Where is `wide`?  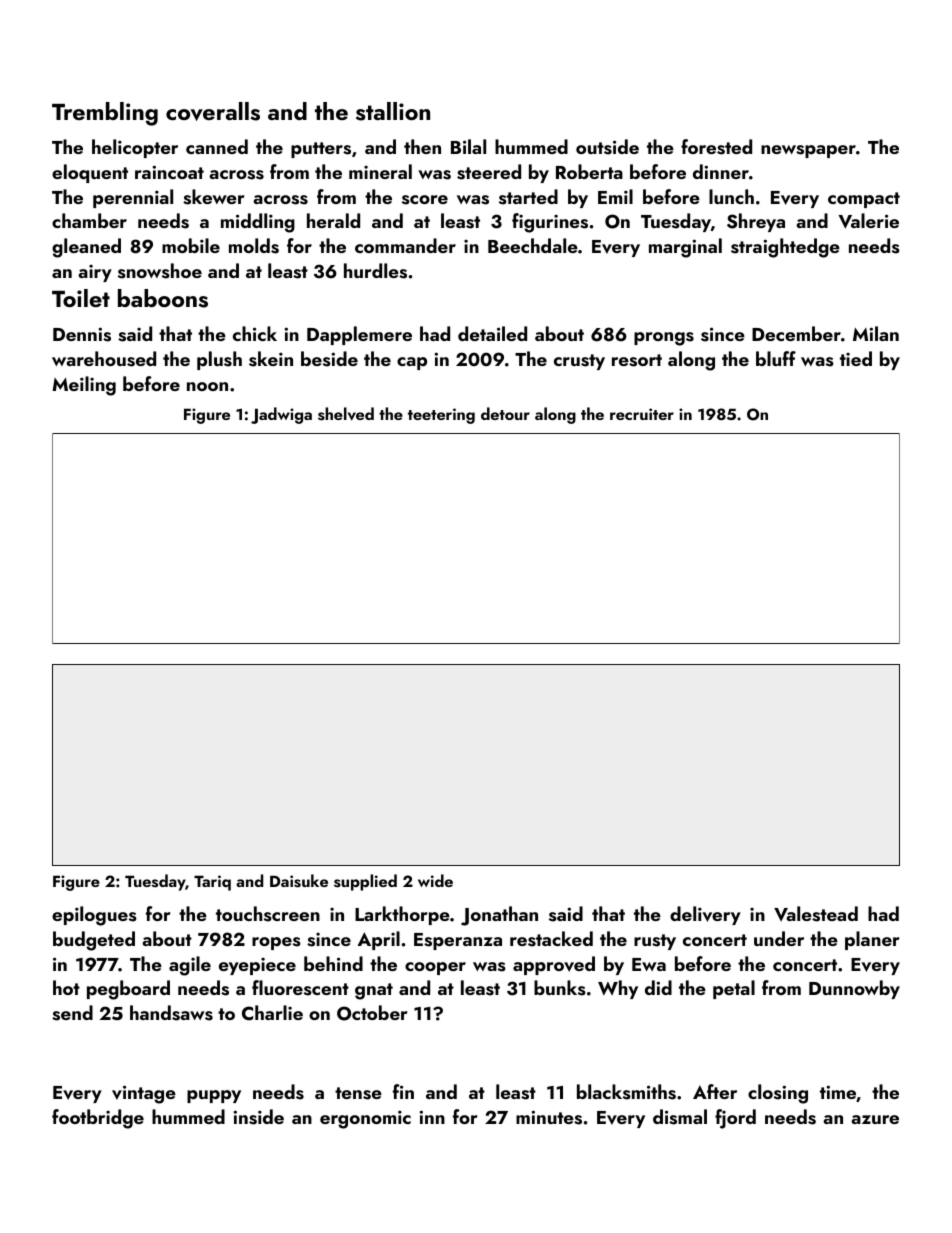 wide is located at coordinates (435, 880).
